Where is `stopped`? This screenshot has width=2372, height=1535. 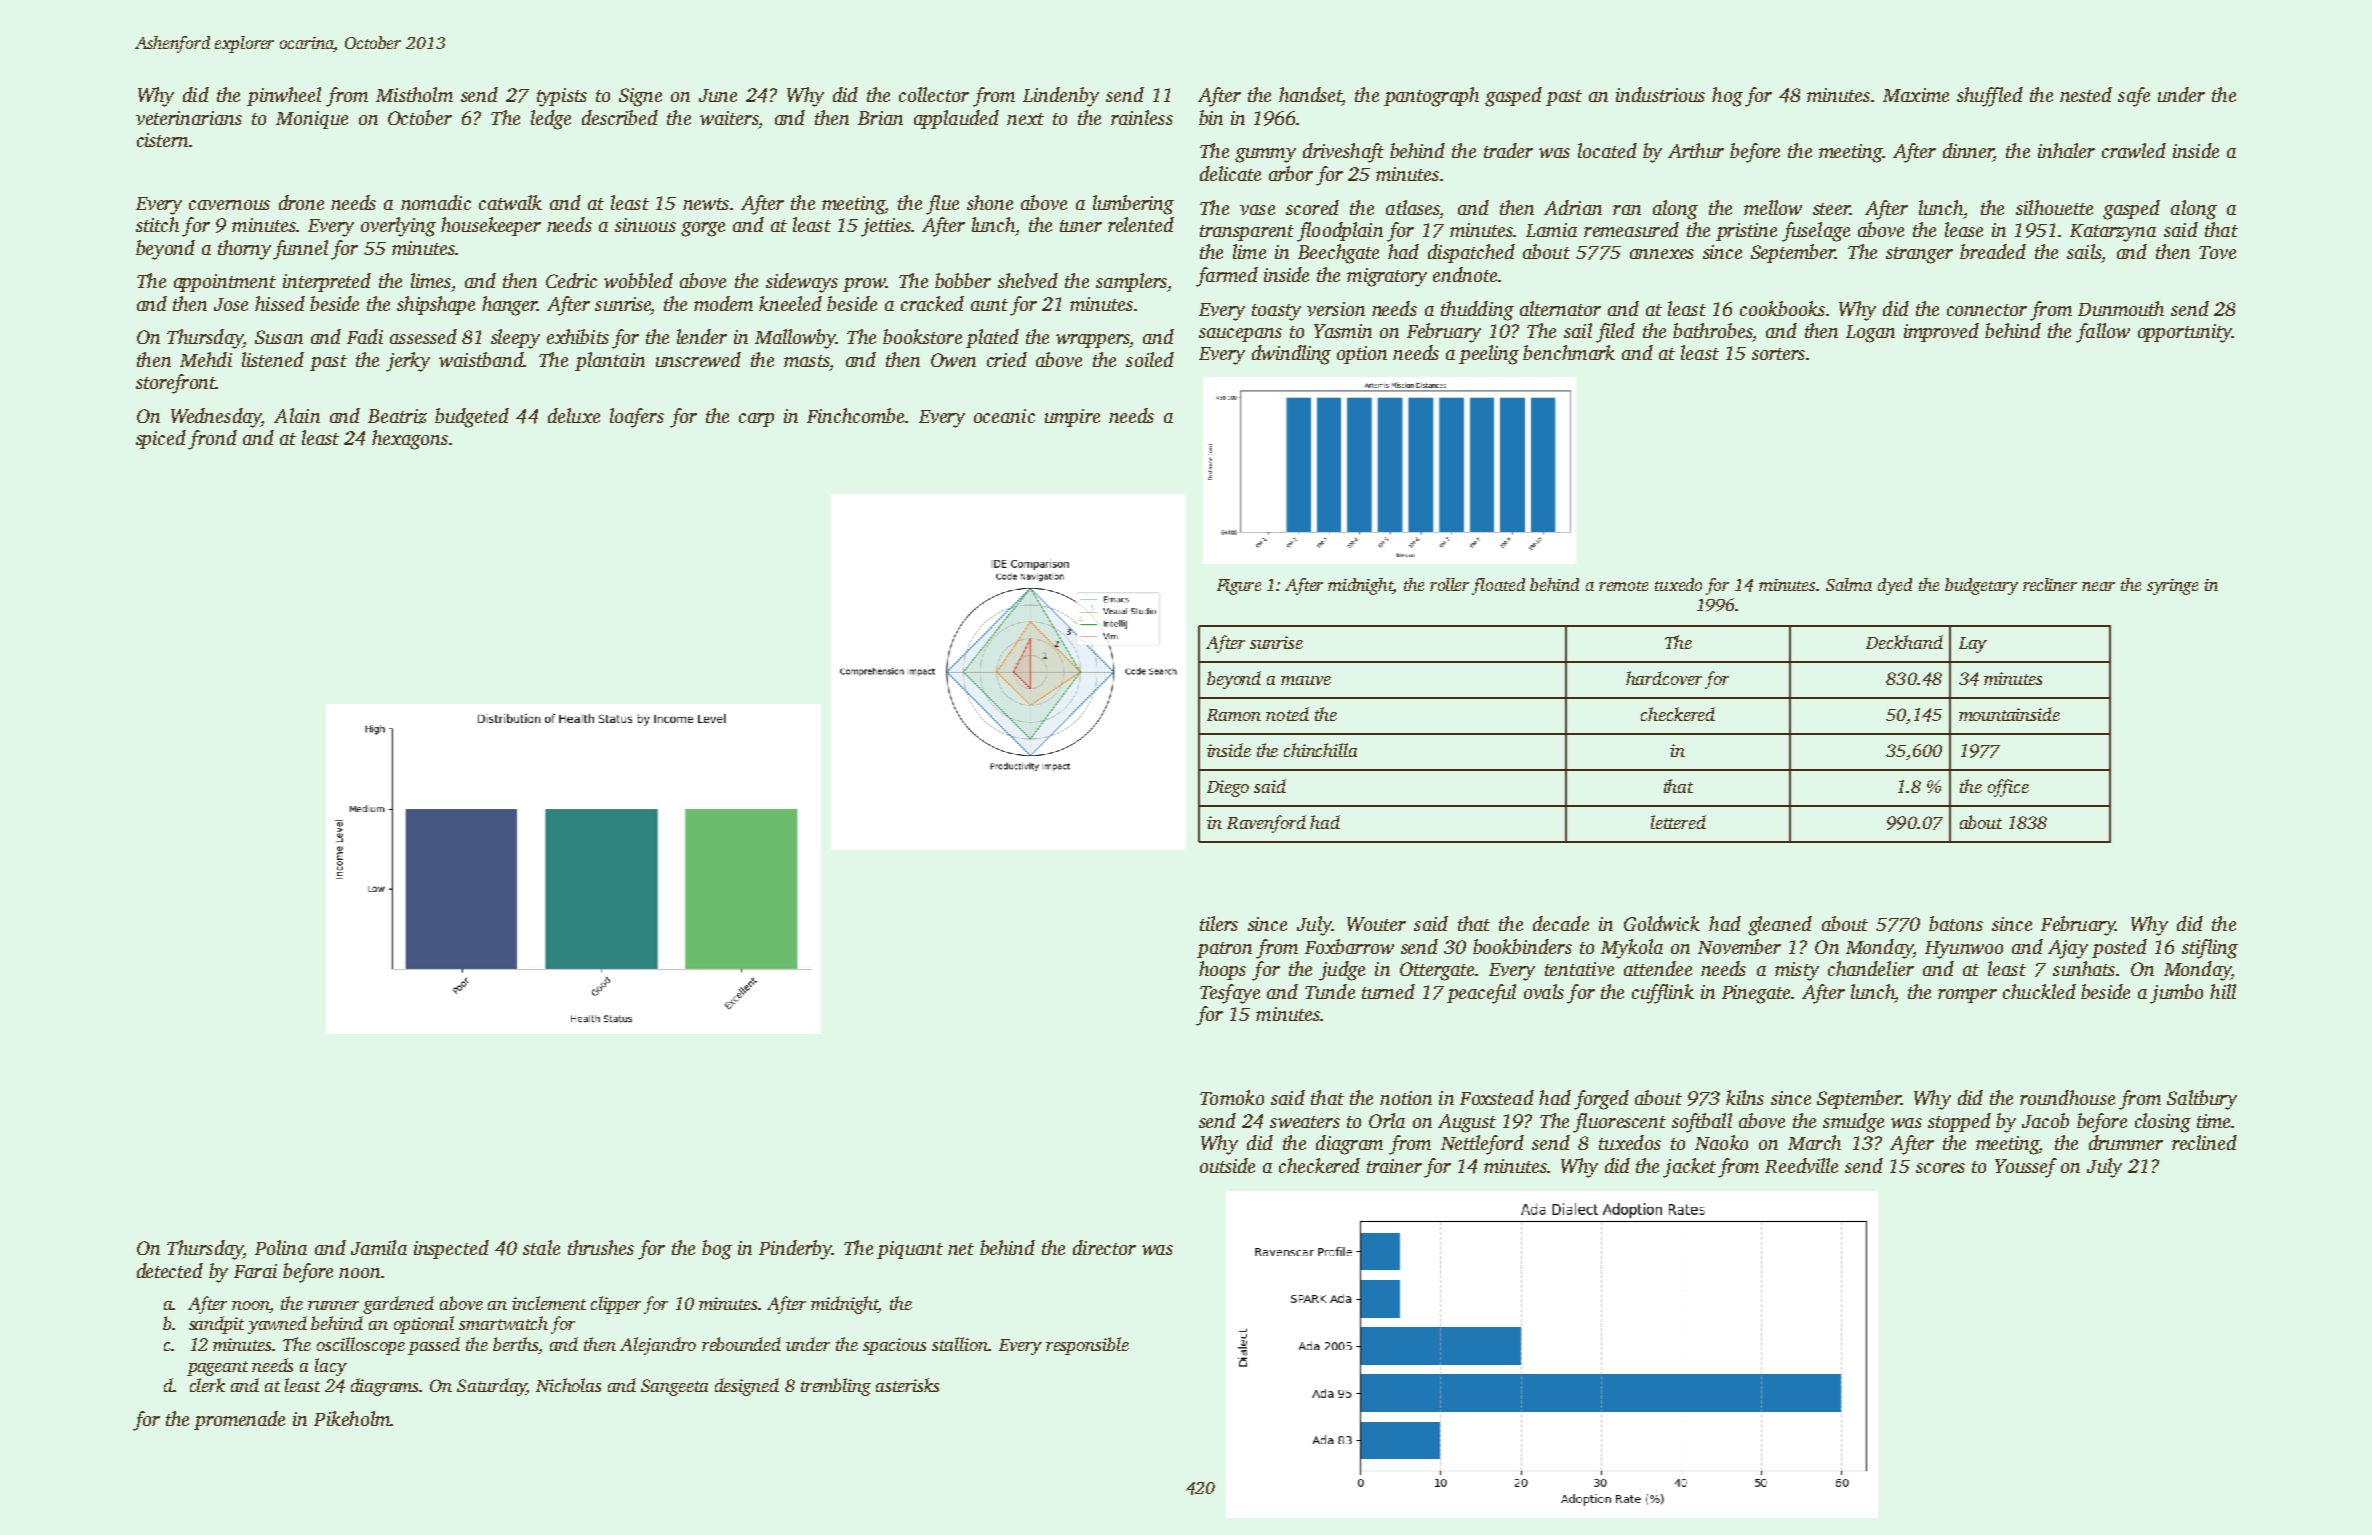 stopped is located at coordinates (1959, 1122).
